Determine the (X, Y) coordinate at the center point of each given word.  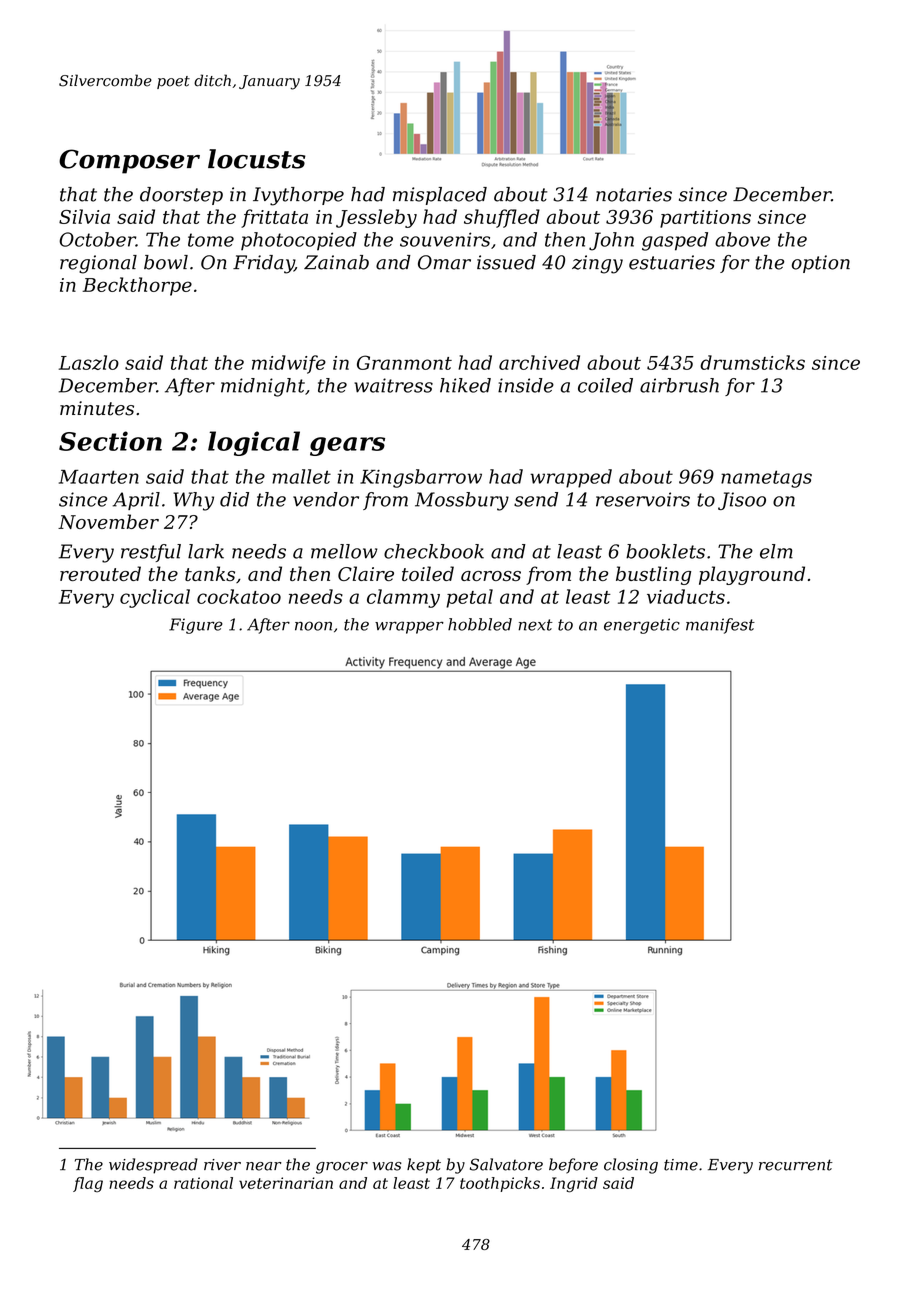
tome (211, 240)
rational (203, 1183)
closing (631, 1166)
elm (776, 551)
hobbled (480, 624)
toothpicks (500, 1184)
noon (313, 626)
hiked (465, 385)
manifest (720, 626)
